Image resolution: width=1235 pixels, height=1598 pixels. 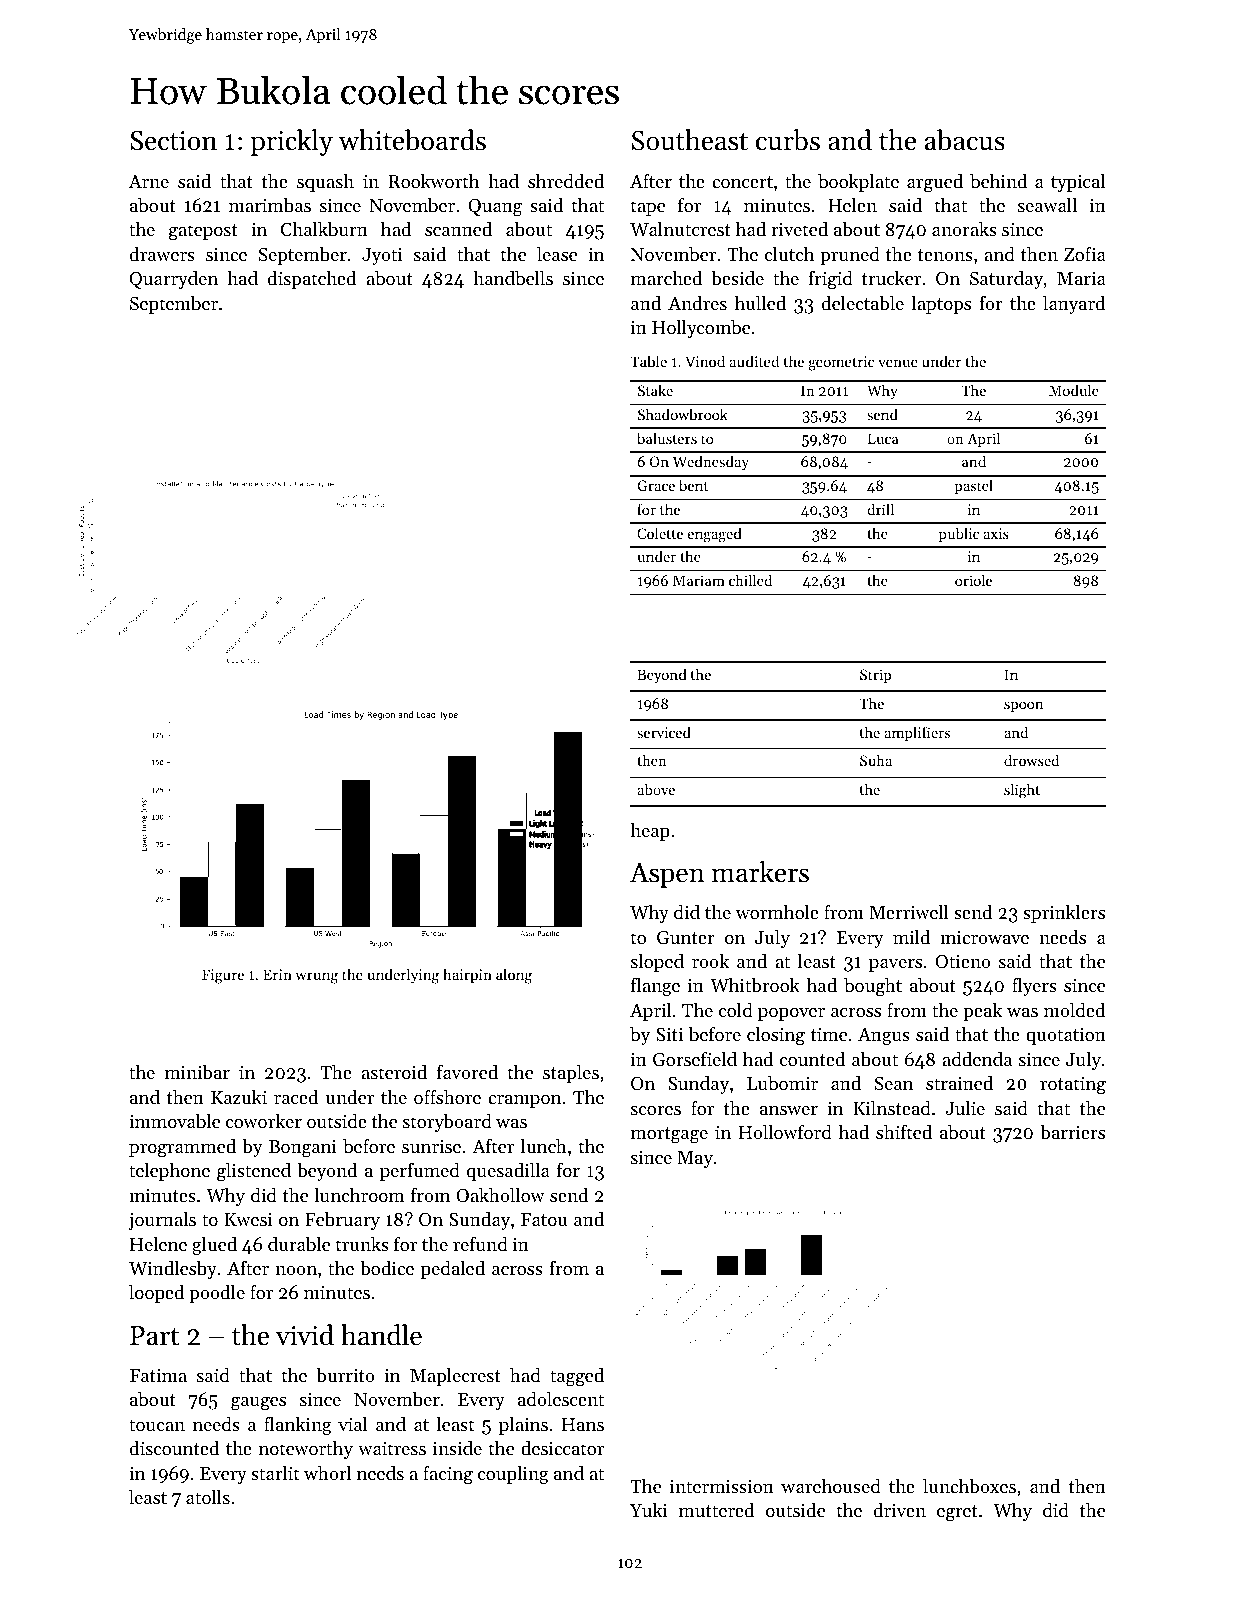 I want to click on hairpin, so click(x=467, y=975).
